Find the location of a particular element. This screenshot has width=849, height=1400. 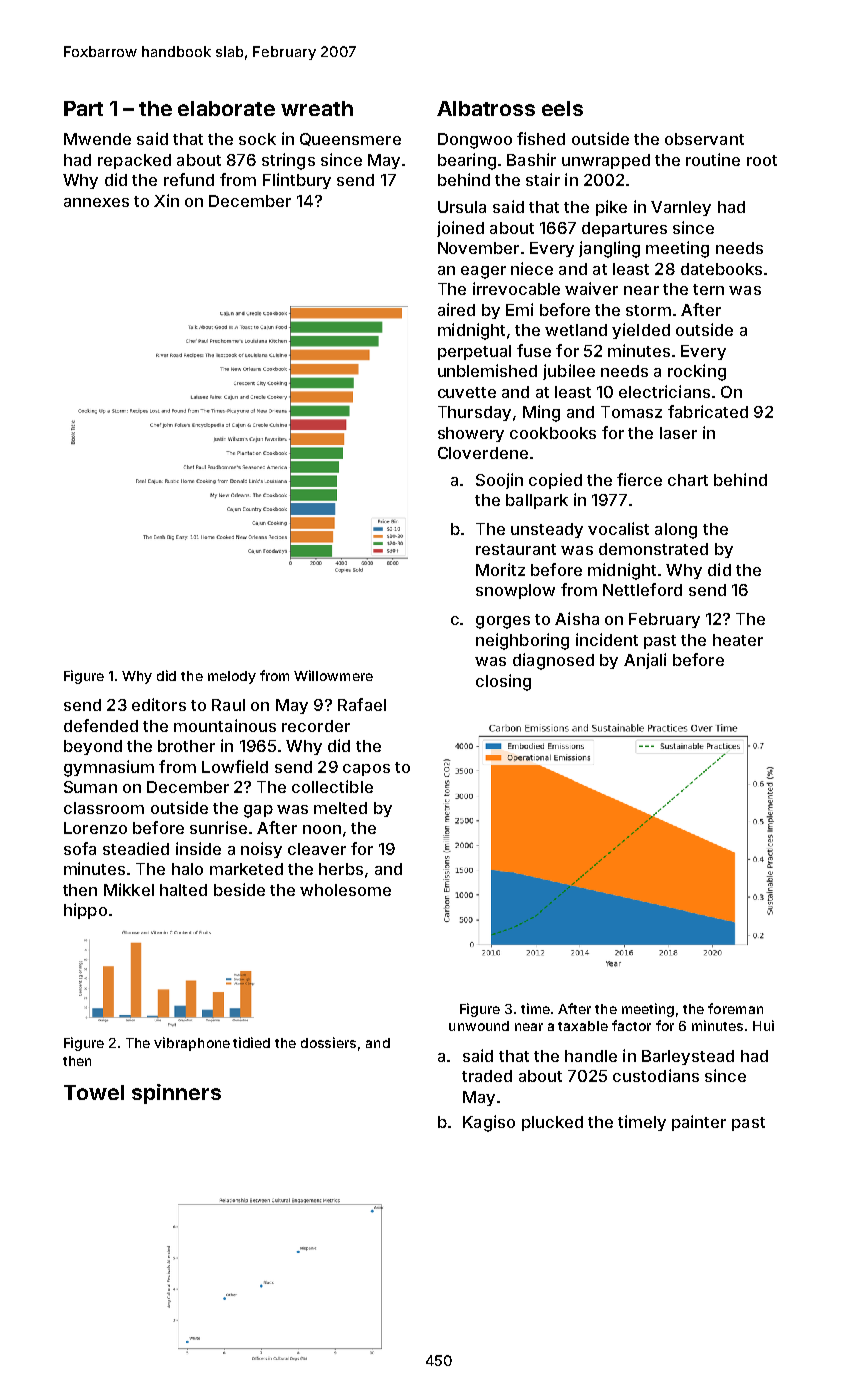

plucked is located at coordinates (552, 1123).
